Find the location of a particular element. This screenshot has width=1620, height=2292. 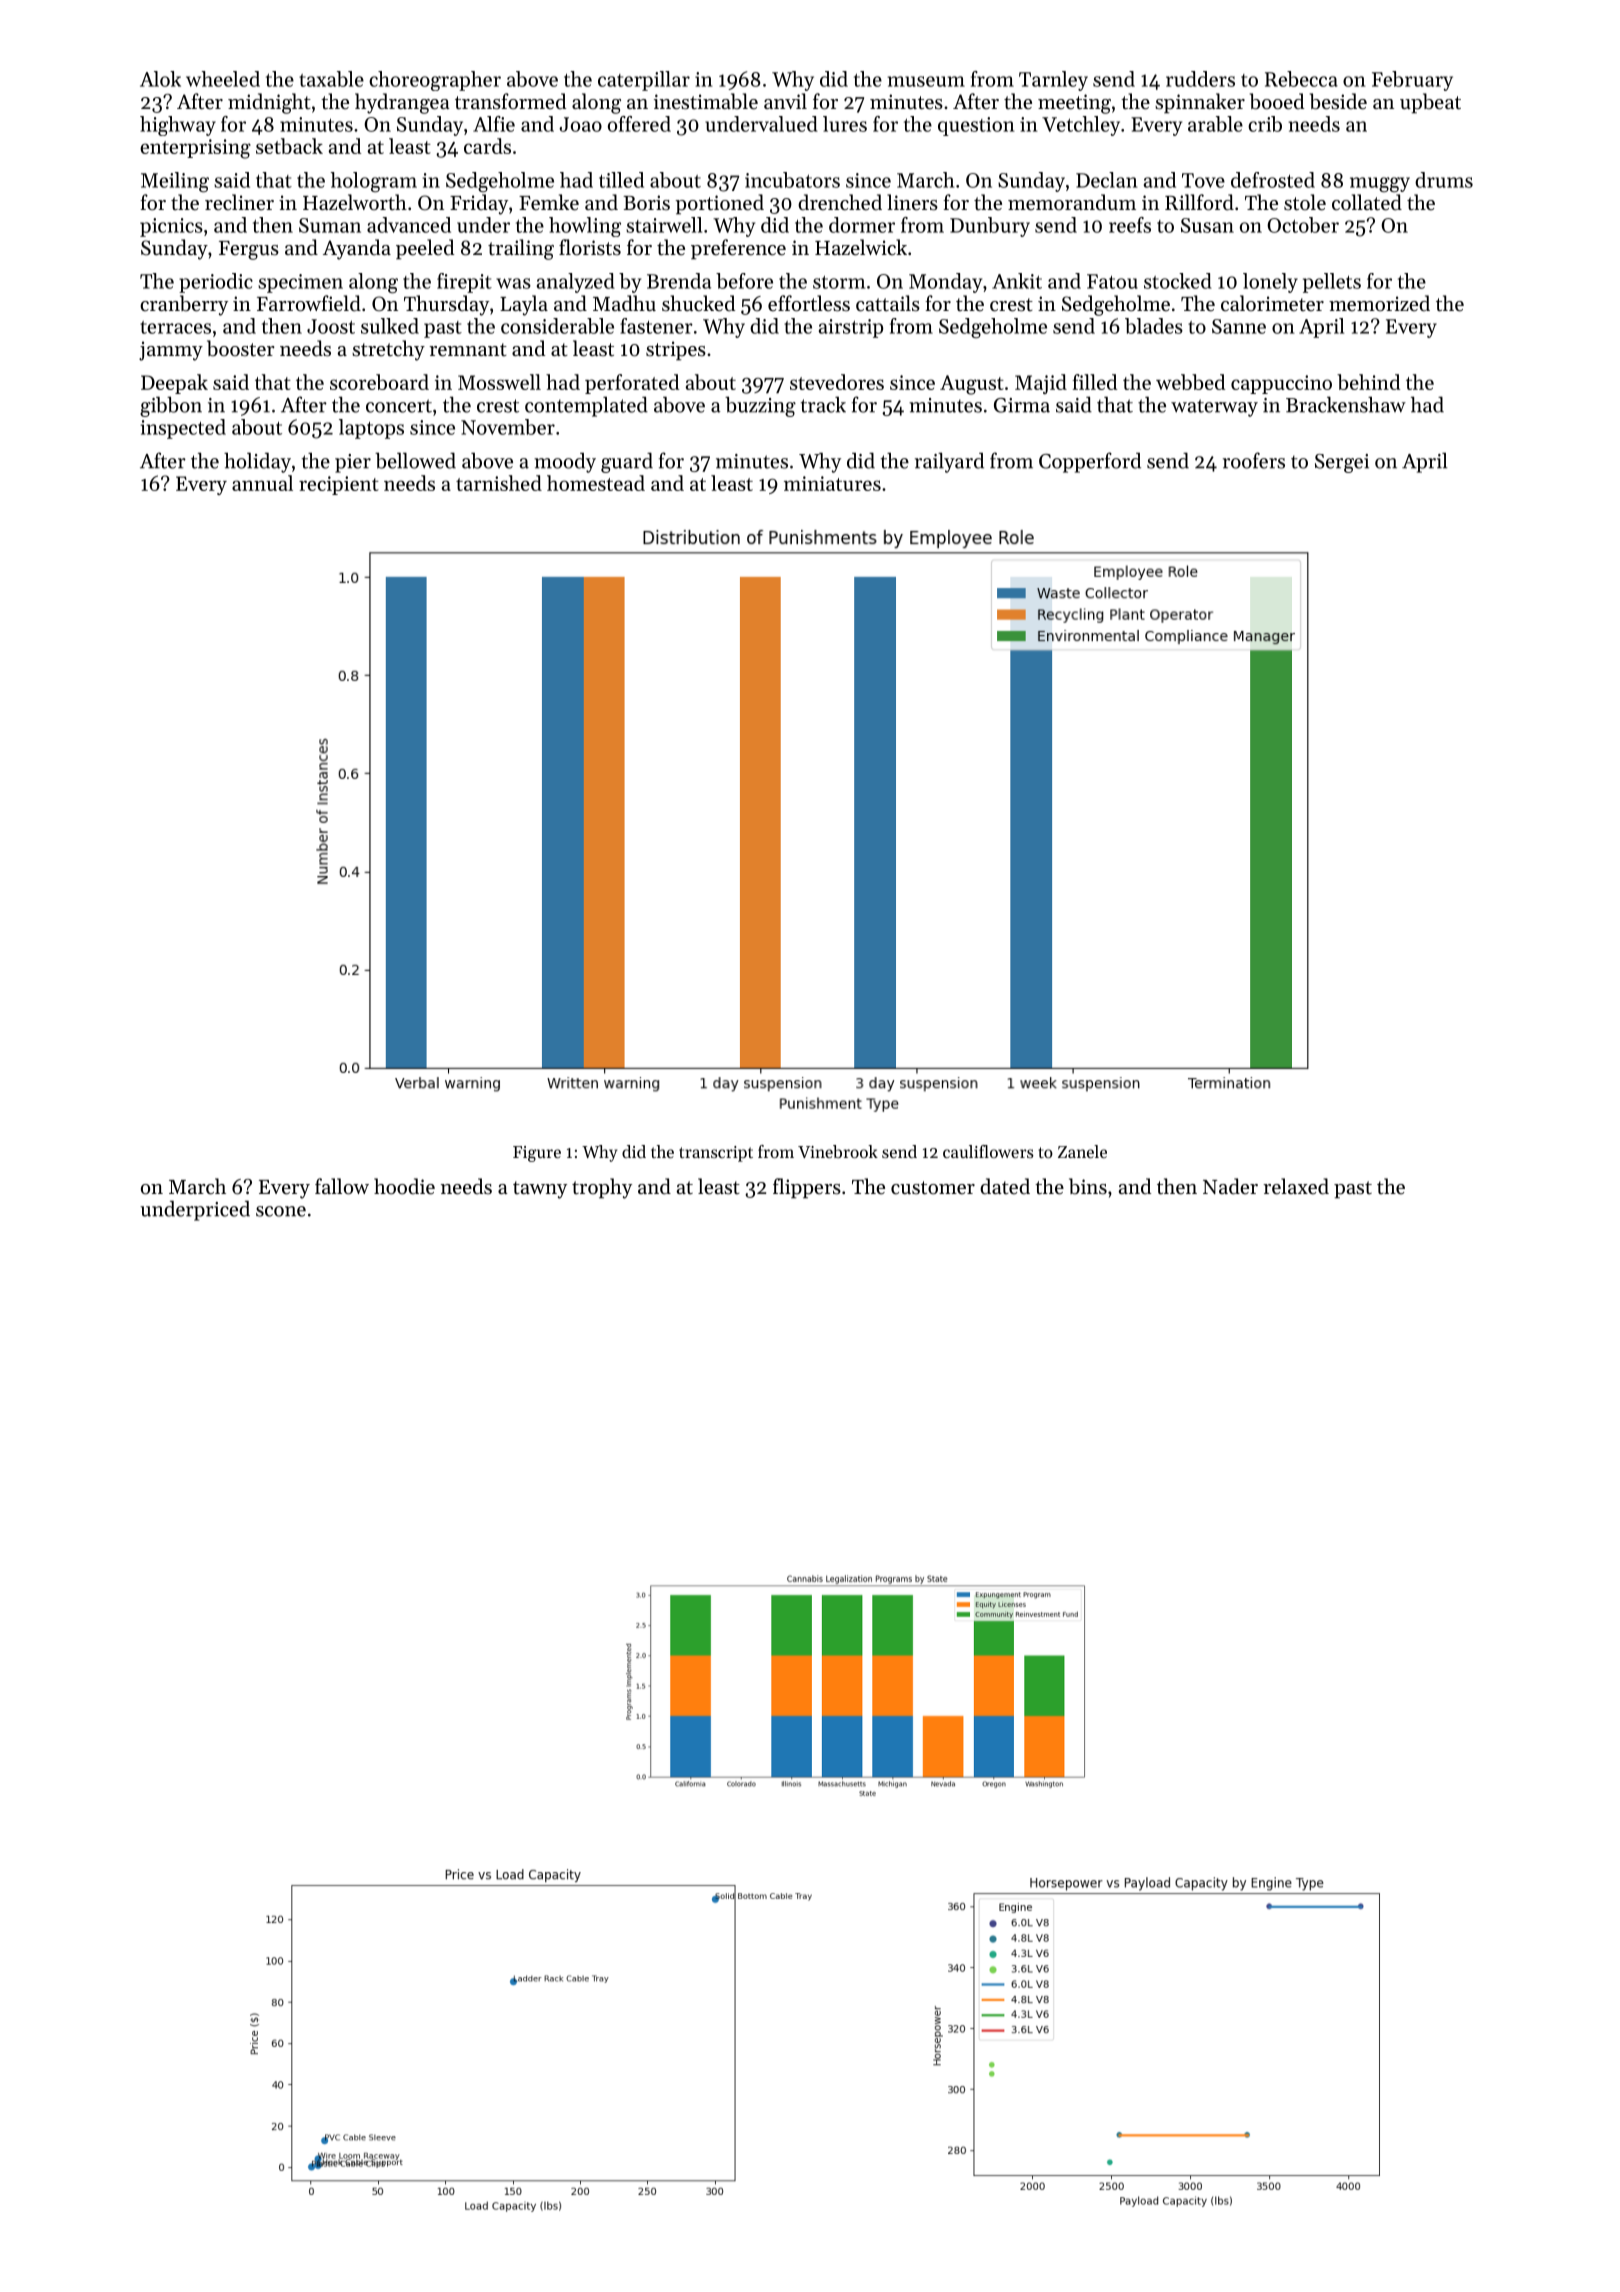

stripes is located at coordinates (676, 351).
